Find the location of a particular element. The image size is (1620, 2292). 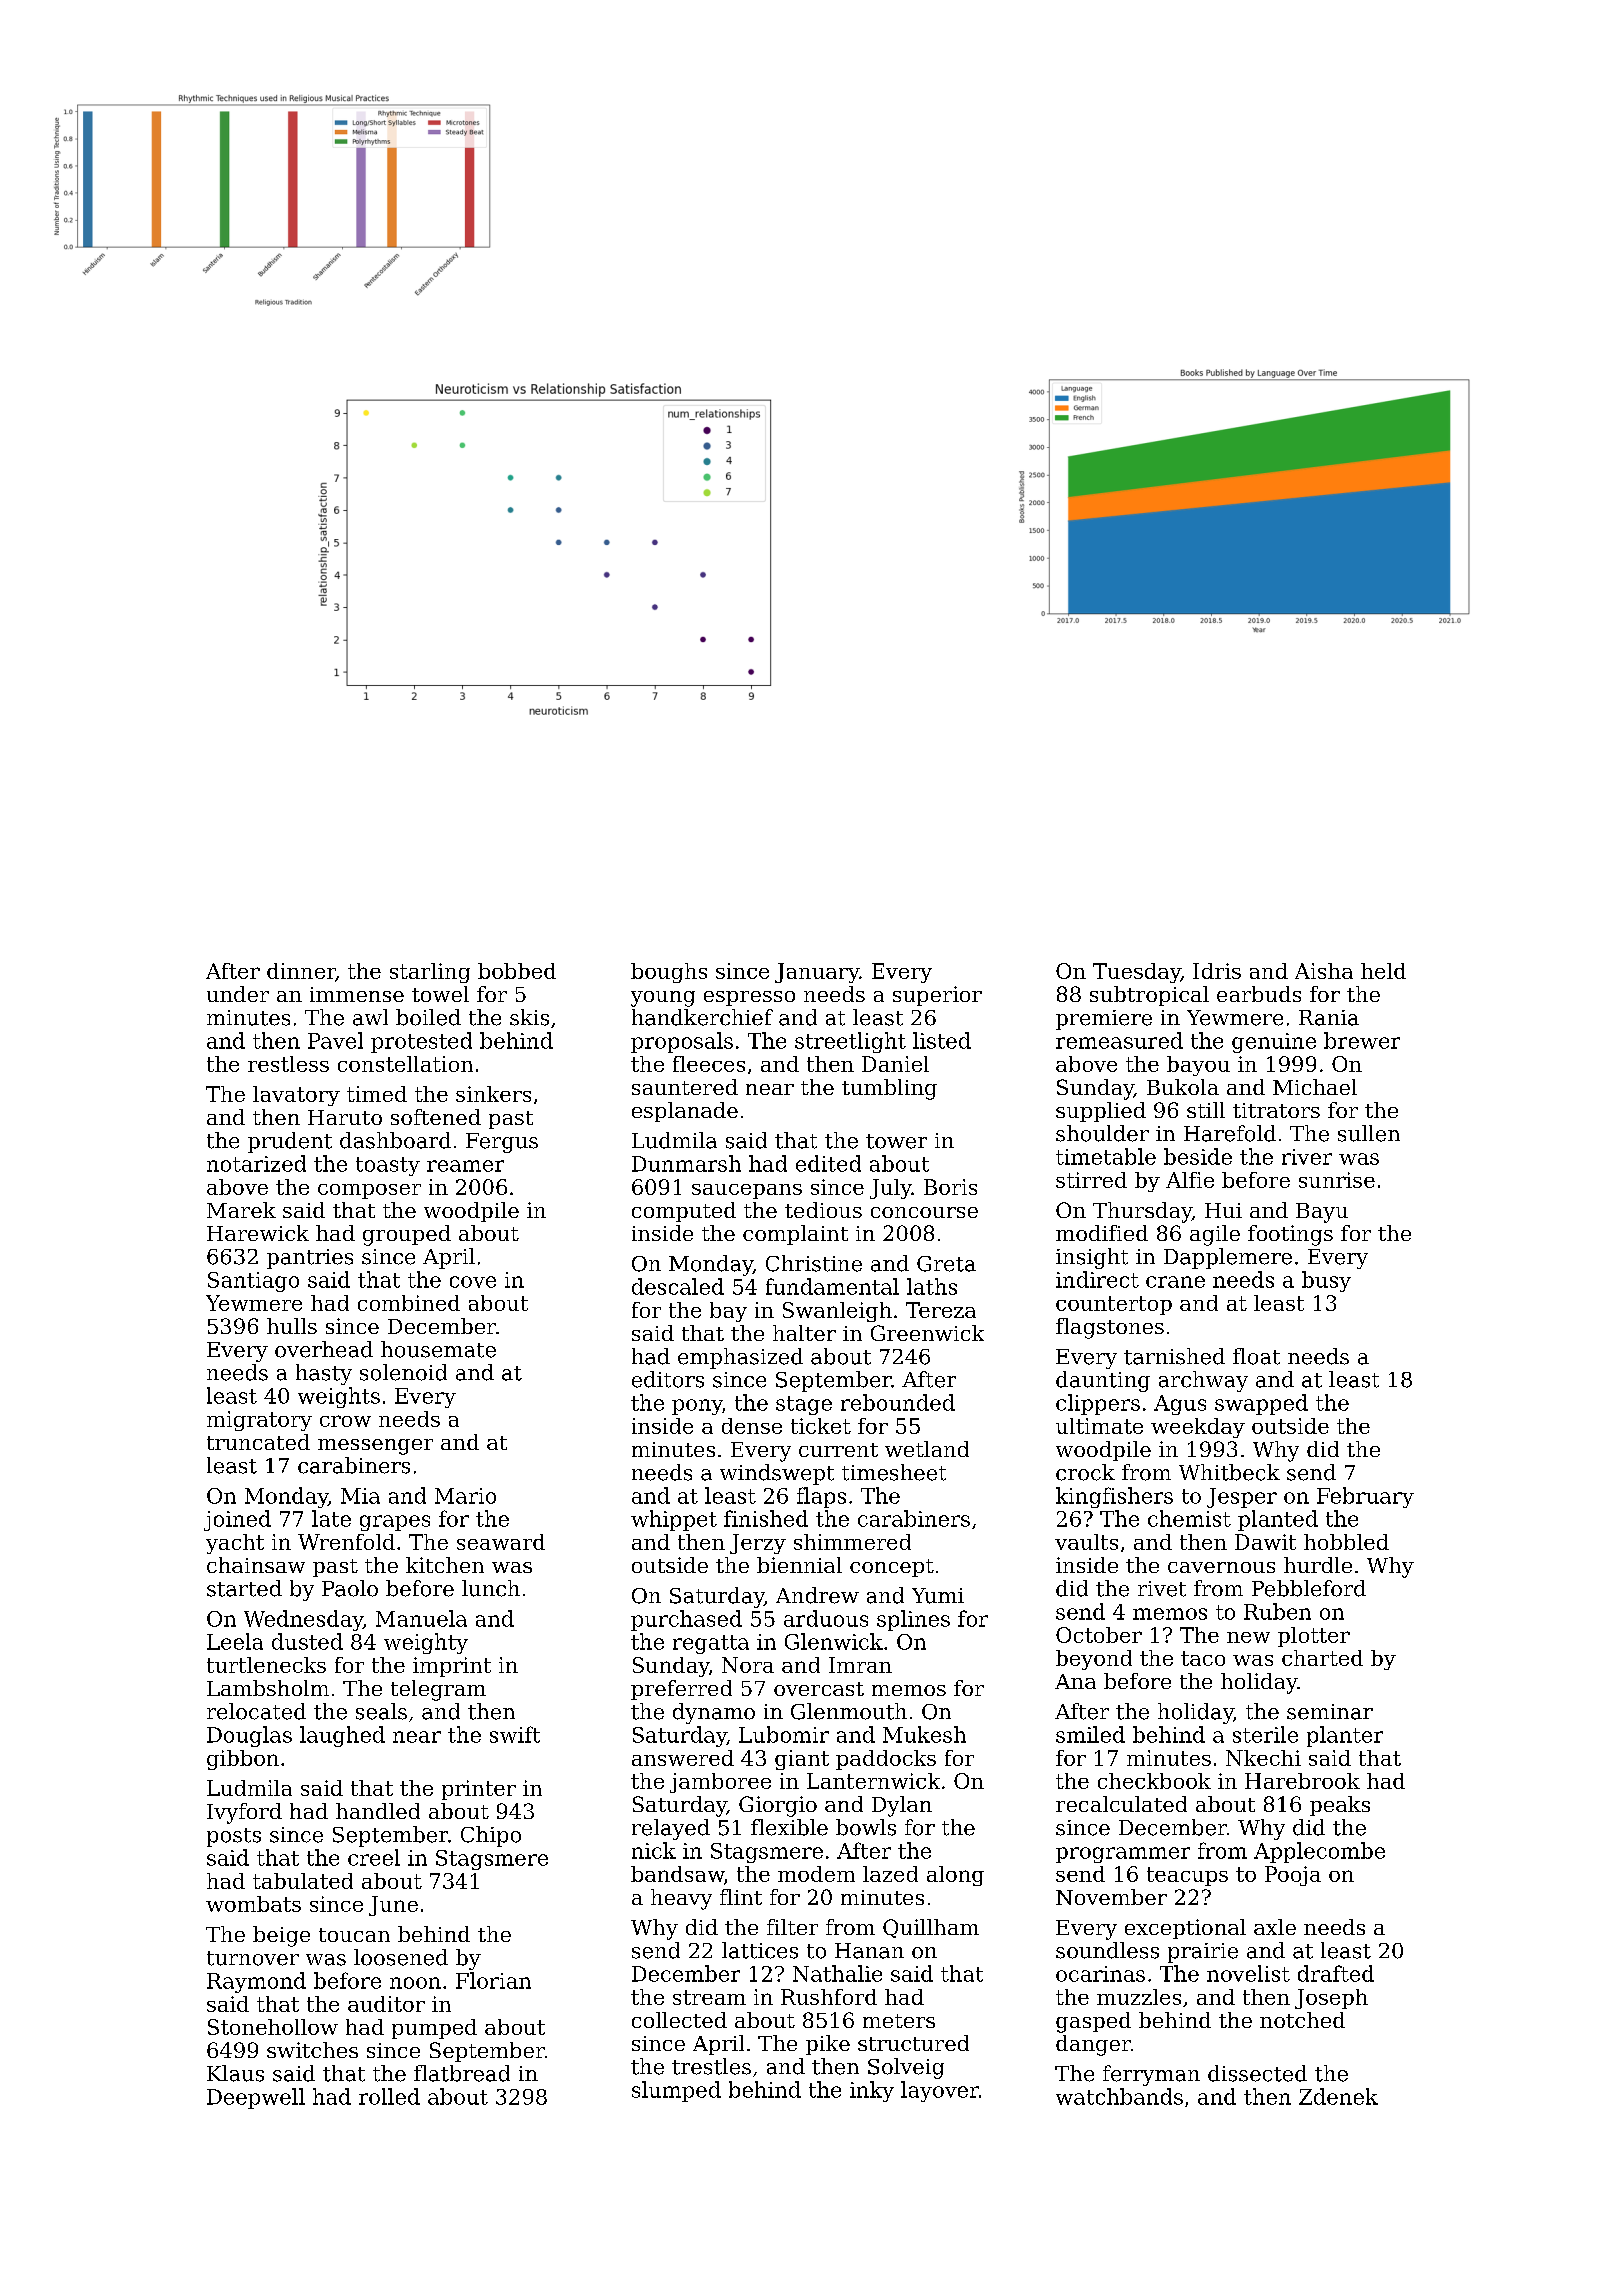

Santiago is located at coordinates (253, 1282).
